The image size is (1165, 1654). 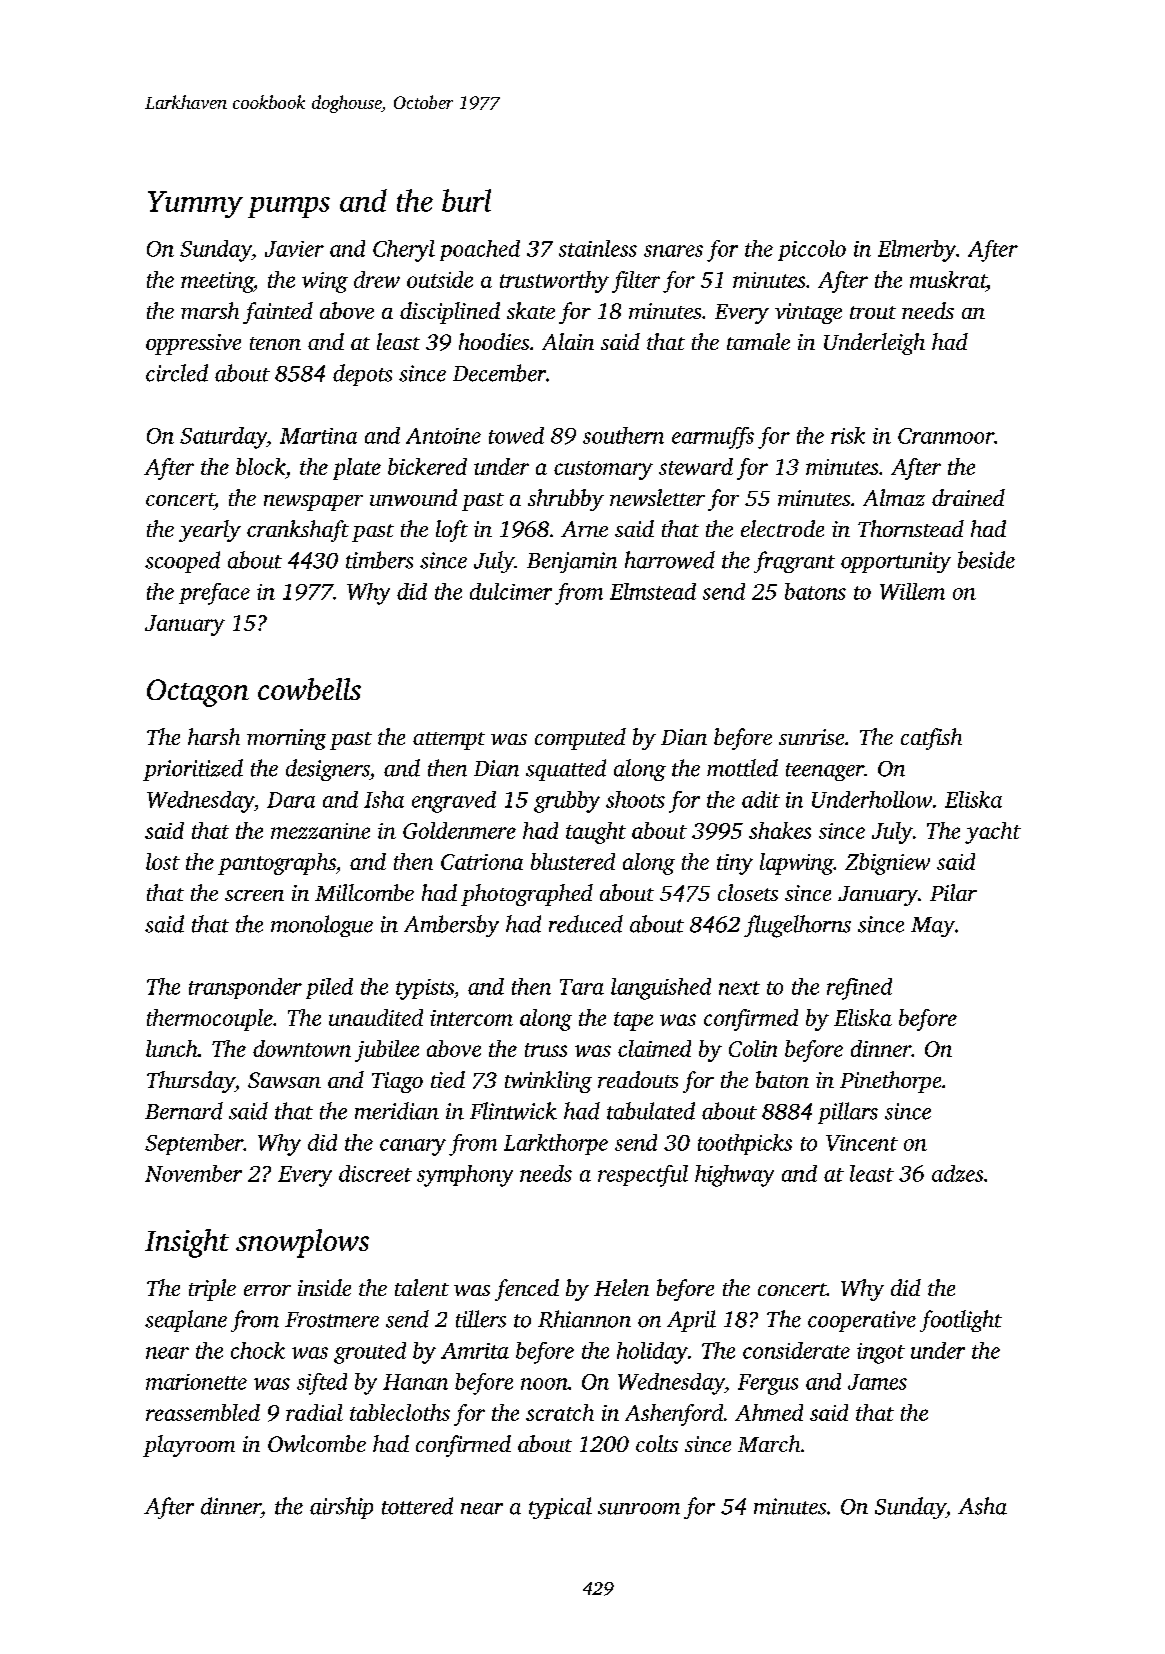 I want to click on loft, so click(x=452, y=531).
